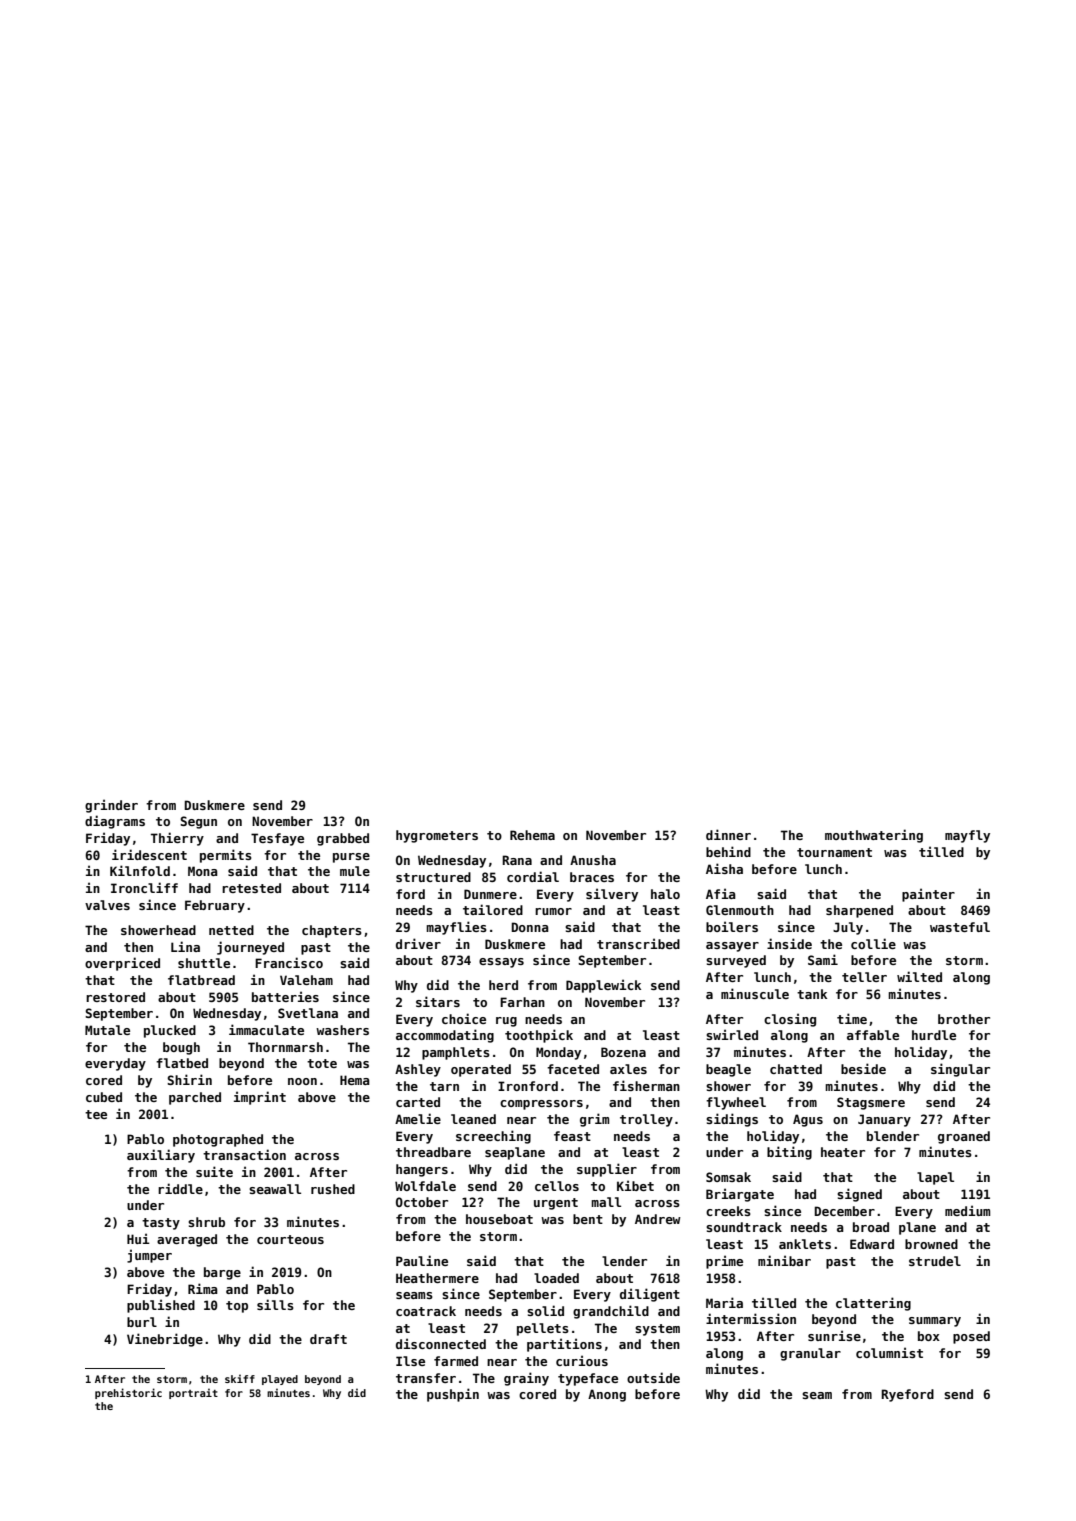 Image resolution: width=1076 pixels, height=1521 pixels. I want to click on painter, so click(928, 895).
